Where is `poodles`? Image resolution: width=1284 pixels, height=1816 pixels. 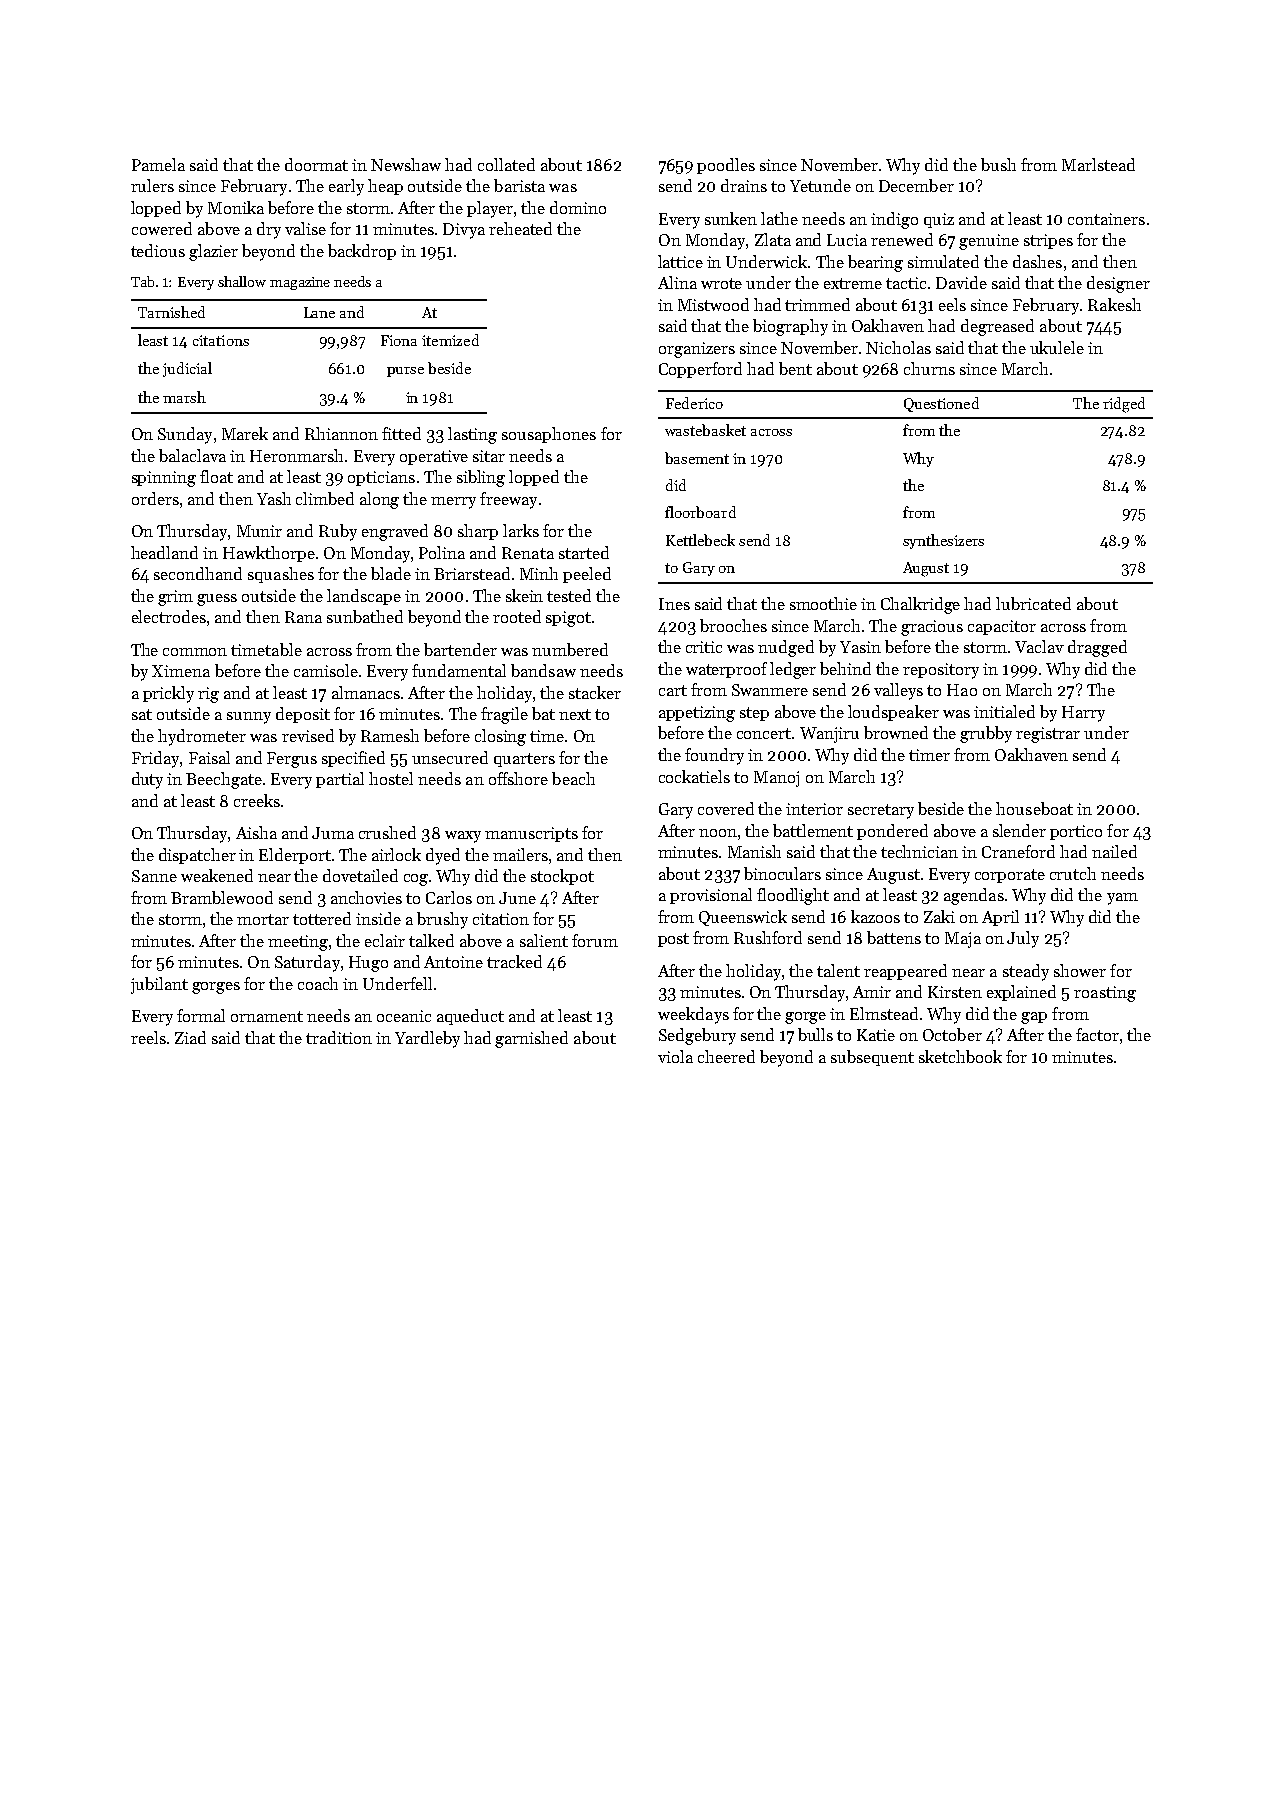 poodles is located at coordinates (726, 166).
